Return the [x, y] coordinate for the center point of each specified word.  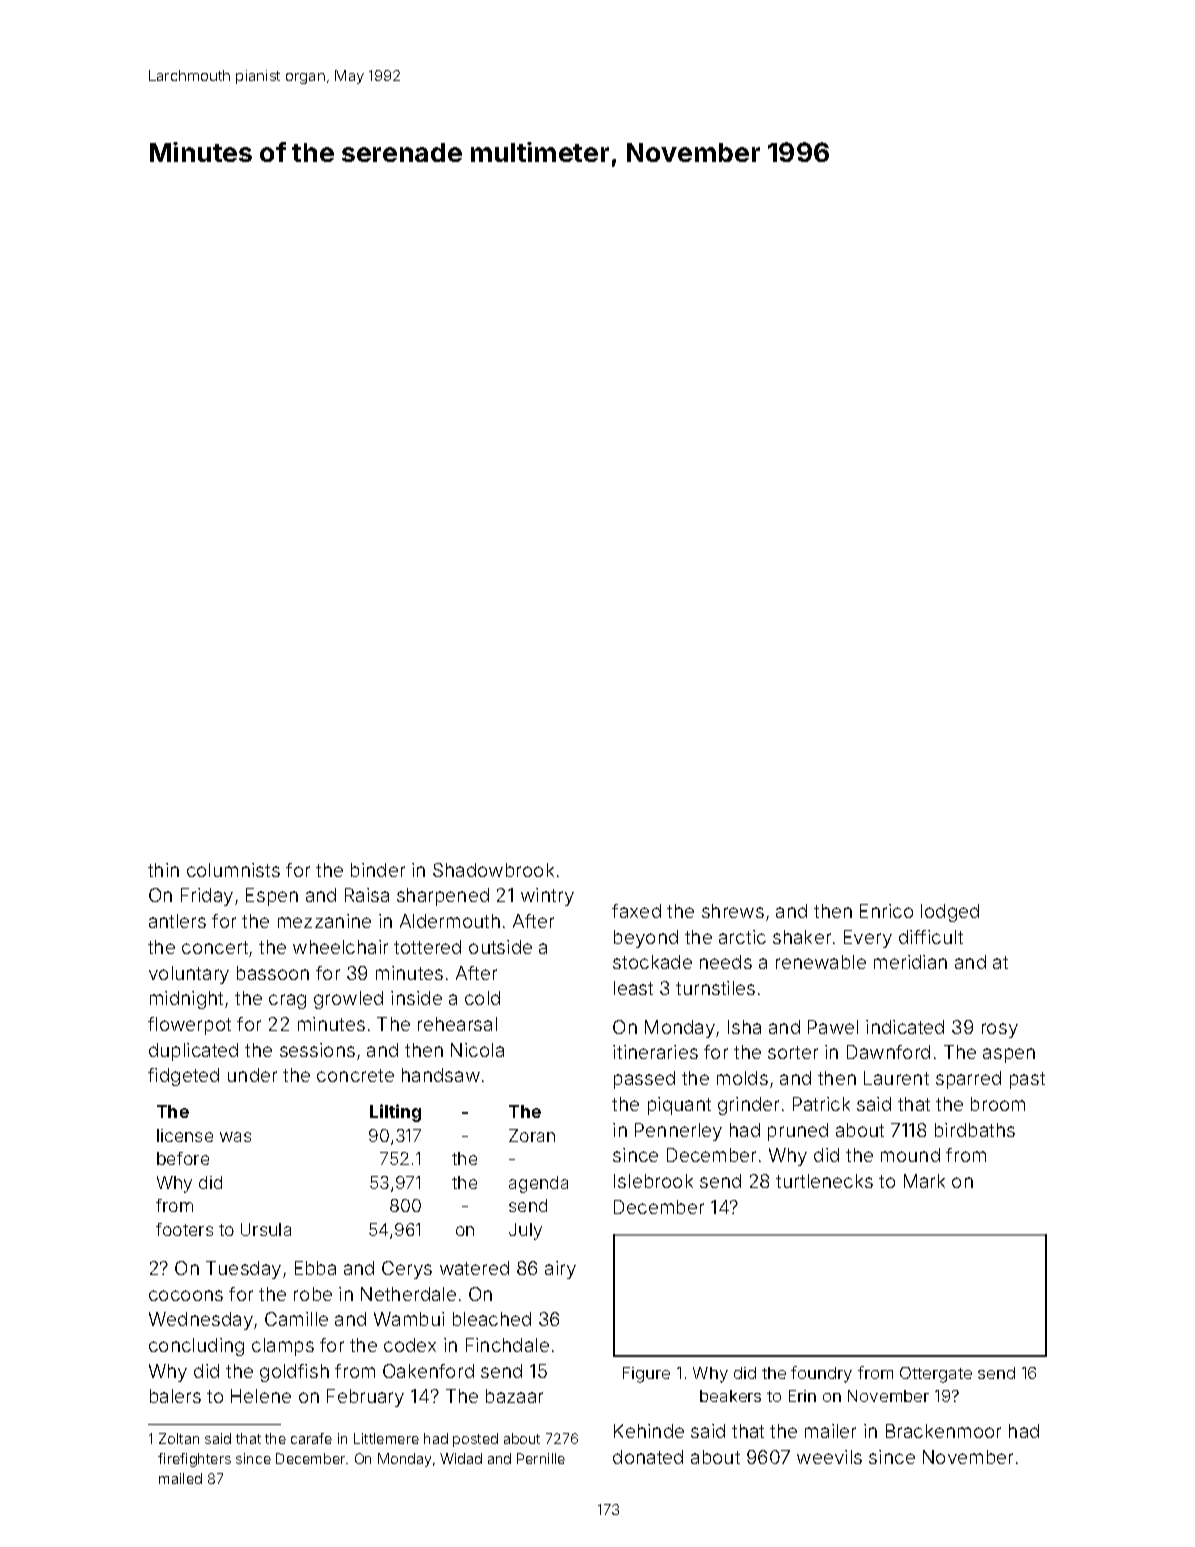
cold [482, 998]
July [525, 1231]
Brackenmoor [943, 1431]
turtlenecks [824, 1181]
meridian [910, 962]
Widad [461, 1458]
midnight [186, 1000]
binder [378, 870]
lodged [950, 913]
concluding [196, 1347]
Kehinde [649, 1431]
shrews [733, 911]
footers [184, 1229]
